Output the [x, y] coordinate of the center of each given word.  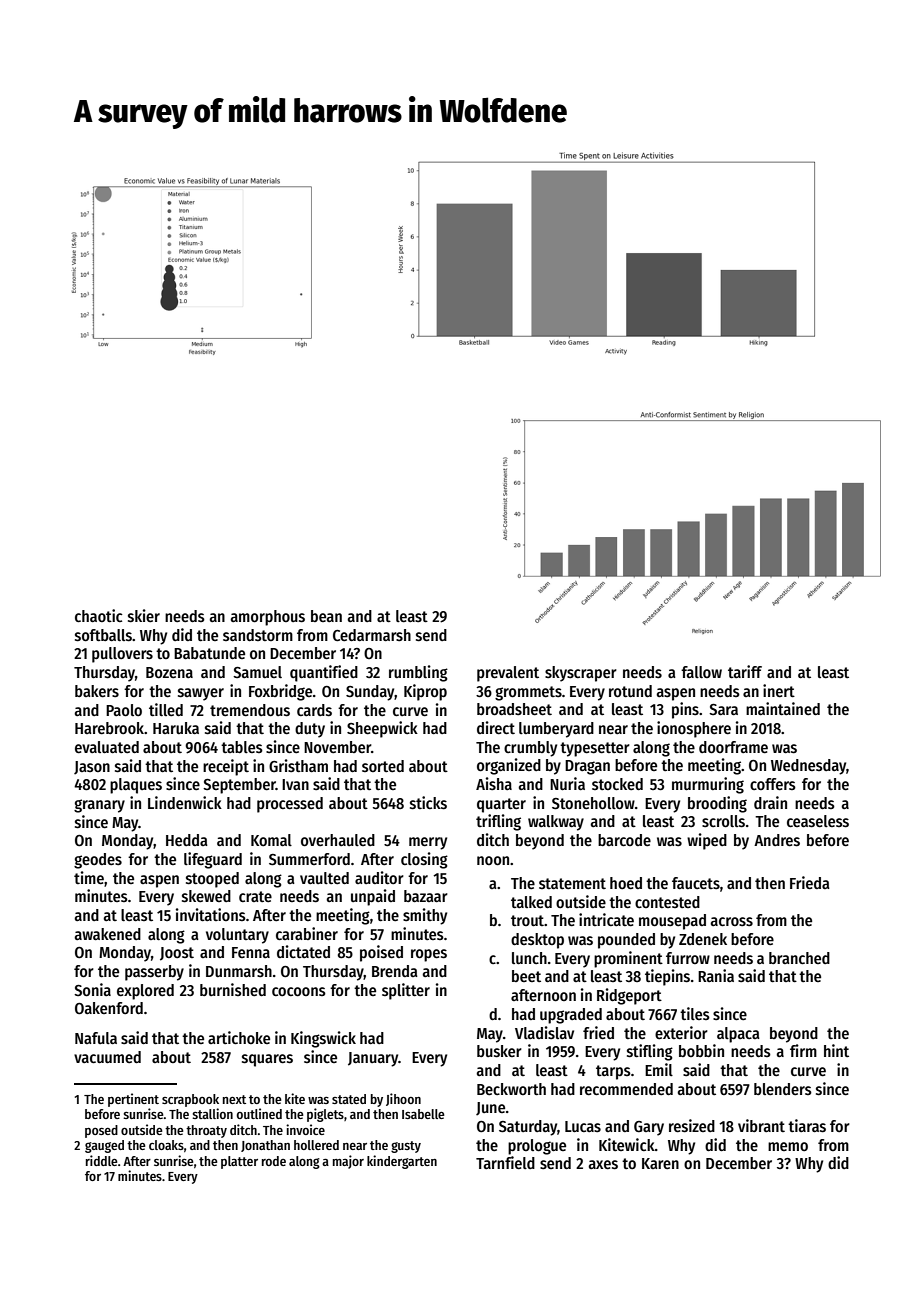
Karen [660, 1163]
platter [239, 1162]
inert [779, 690]
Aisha [494, 783]
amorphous [268, 618]
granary [99, 806]
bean [326, 616]
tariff [745, 671]
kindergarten [402, 1162]
